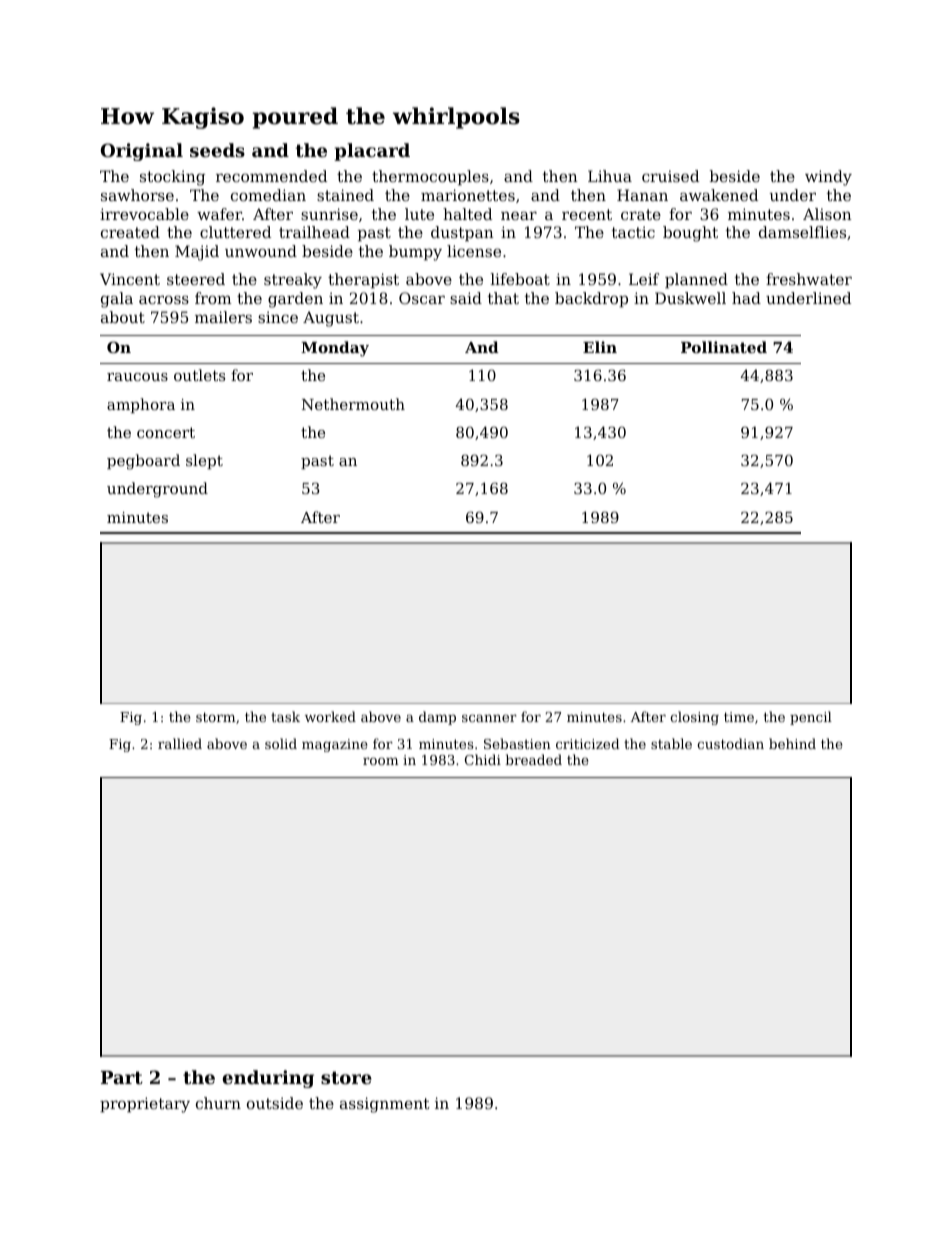  I want to click on Lihua, so click(610, 176).
